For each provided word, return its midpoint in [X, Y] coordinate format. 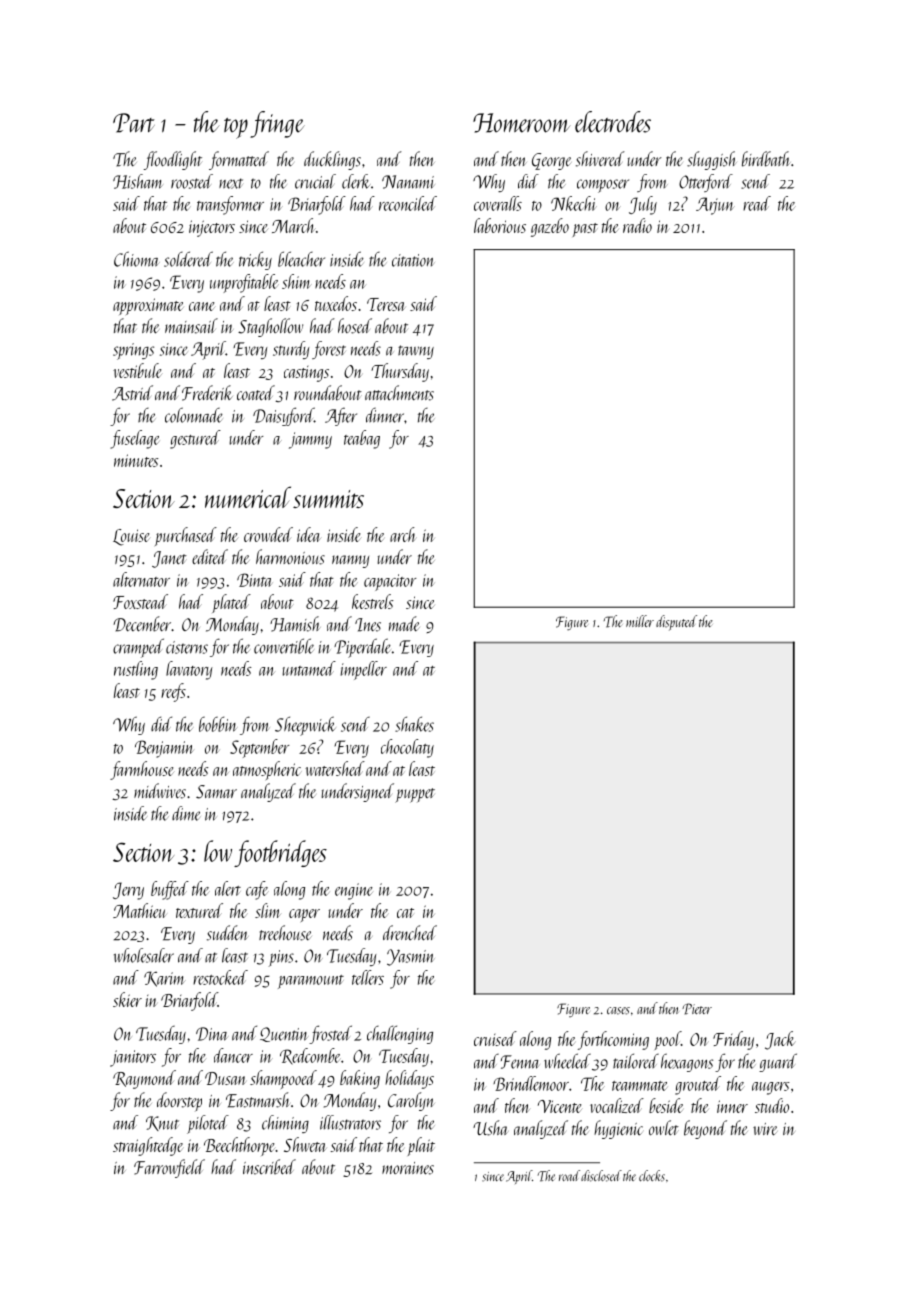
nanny [350, 561]
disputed [676, 623]
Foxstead [140, 601]
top [236, 128]
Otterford [706, 183]
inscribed [269, 1167]
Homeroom [522, 123]
